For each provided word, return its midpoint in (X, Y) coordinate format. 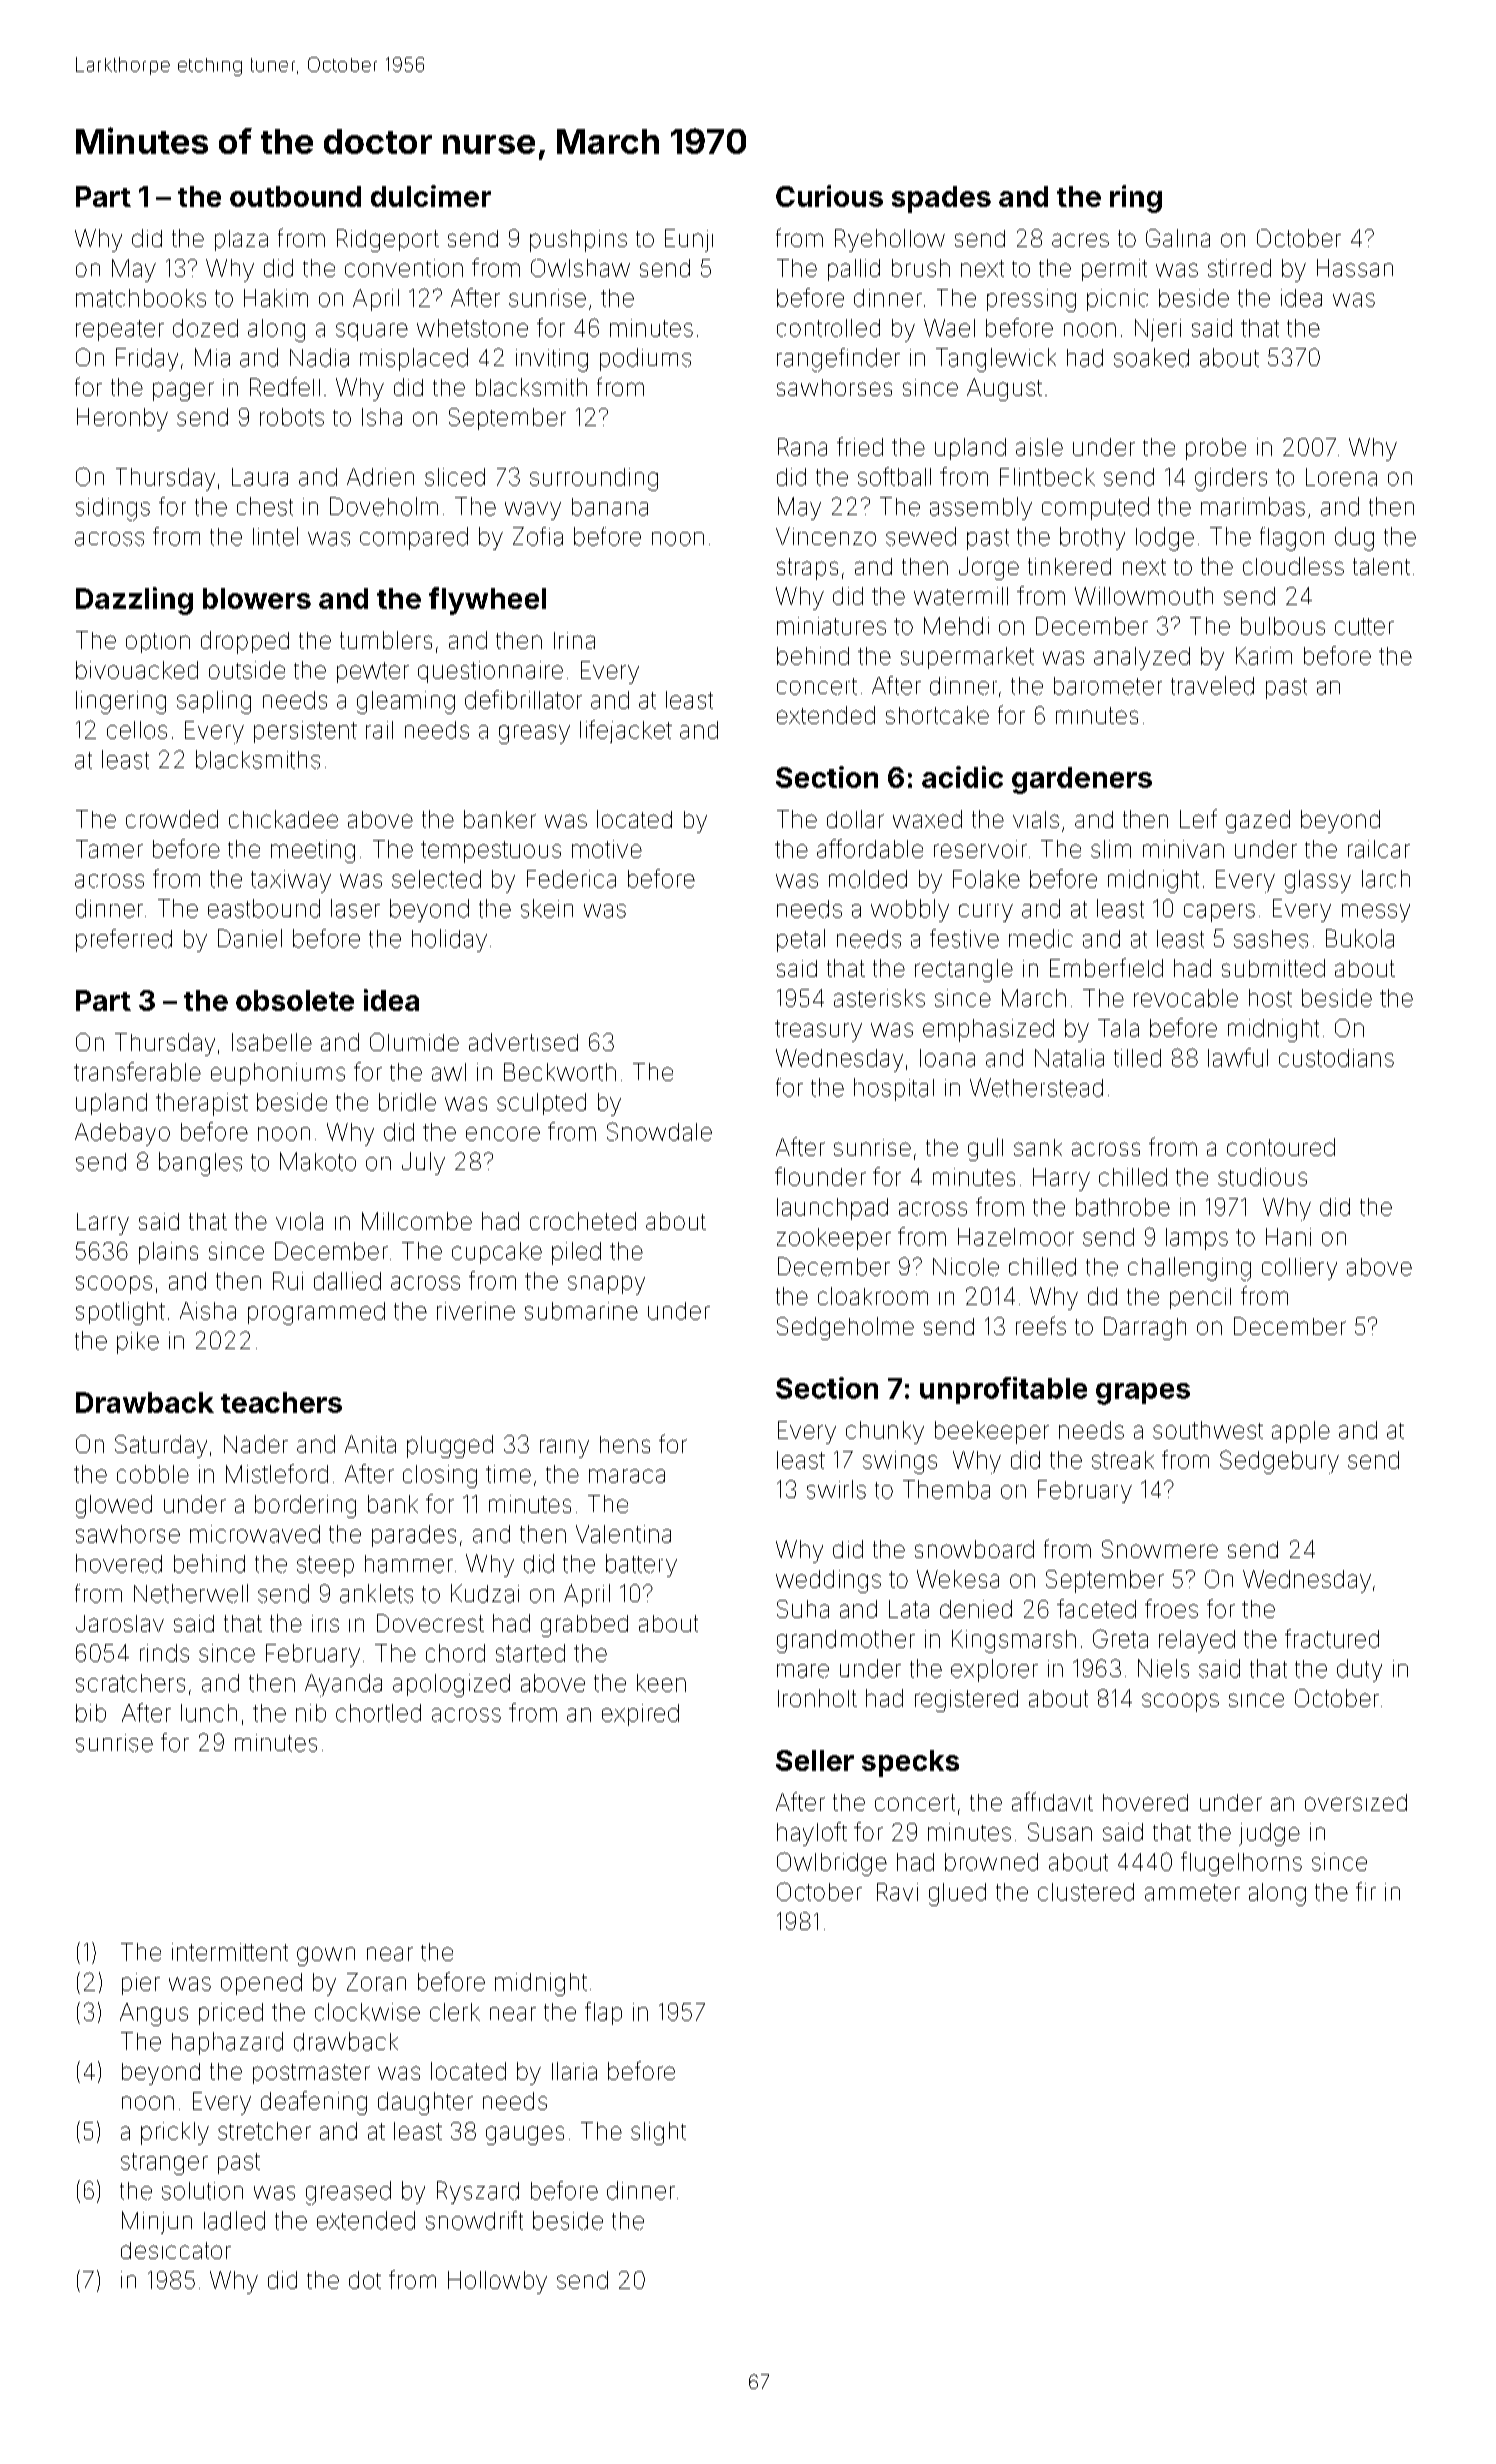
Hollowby (497, 2282)
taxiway (291, 881)
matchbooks (141, 298)
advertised (523, 1042)
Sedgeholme (845, 1328)
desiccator (176, 2250)
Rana (802, 447)
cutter (1364, 626)
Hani (1288, 1237)
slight (658, 2133)
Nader (256, 1444)
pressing (1031, 300)
